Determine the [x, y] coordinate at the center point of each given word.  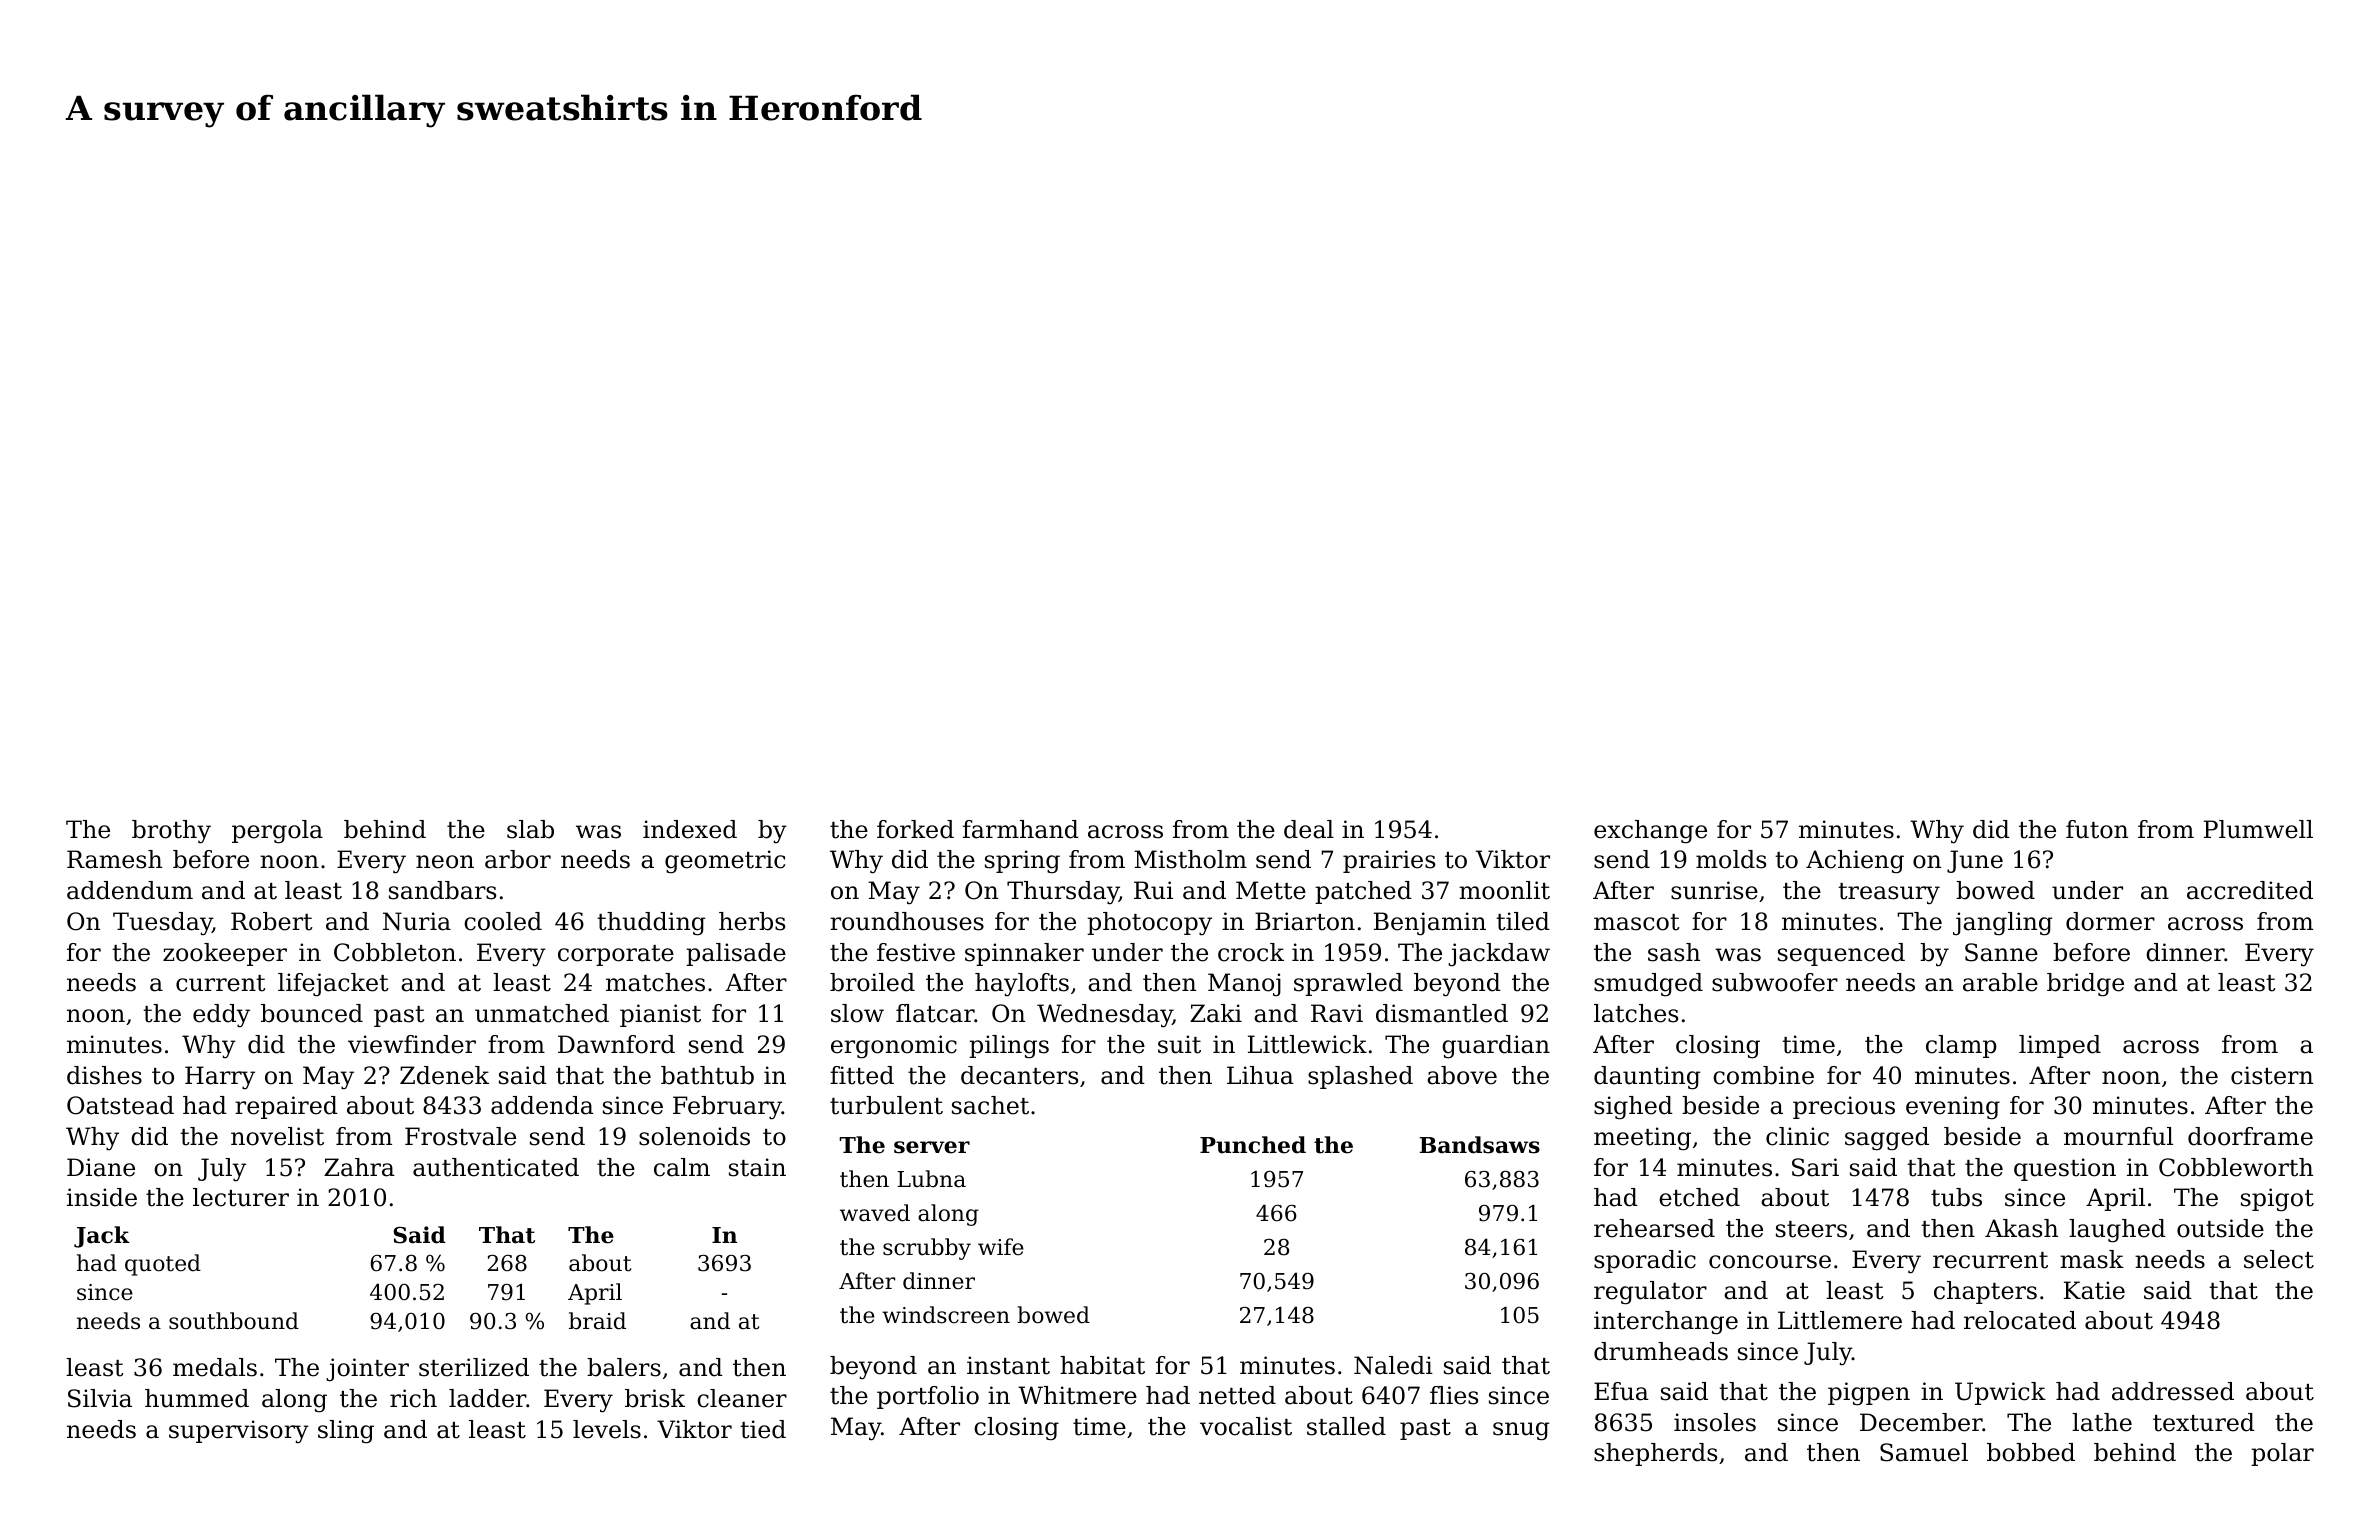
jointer [367, 1369]
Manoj [1244, 984]
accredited [2250, 890]
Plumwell [2258, 829]
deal [1309, 829]
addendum [130, 890]
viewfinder [412, 1044]
